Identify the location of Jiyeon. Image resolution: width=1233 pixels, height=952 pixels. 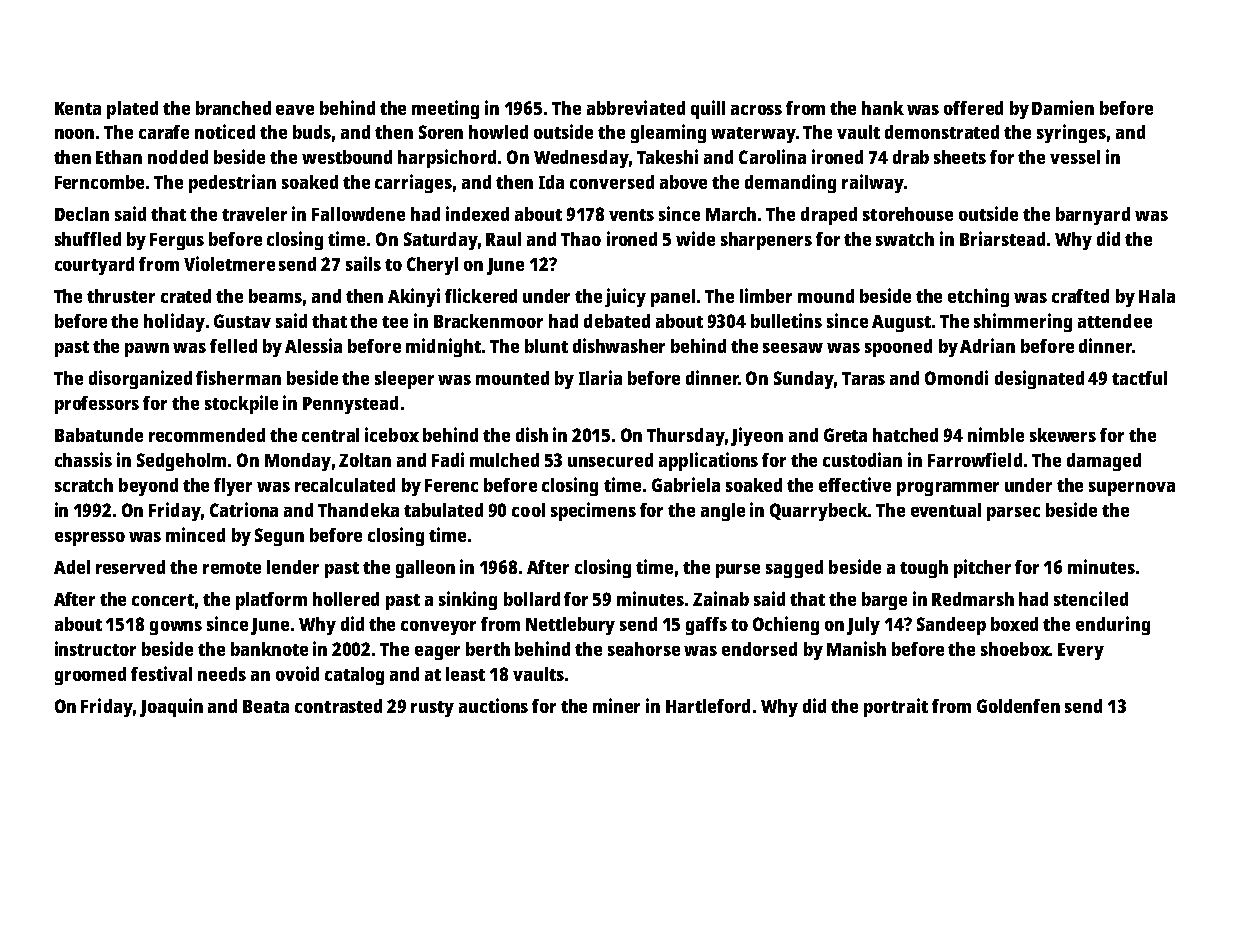
(757, 436).
